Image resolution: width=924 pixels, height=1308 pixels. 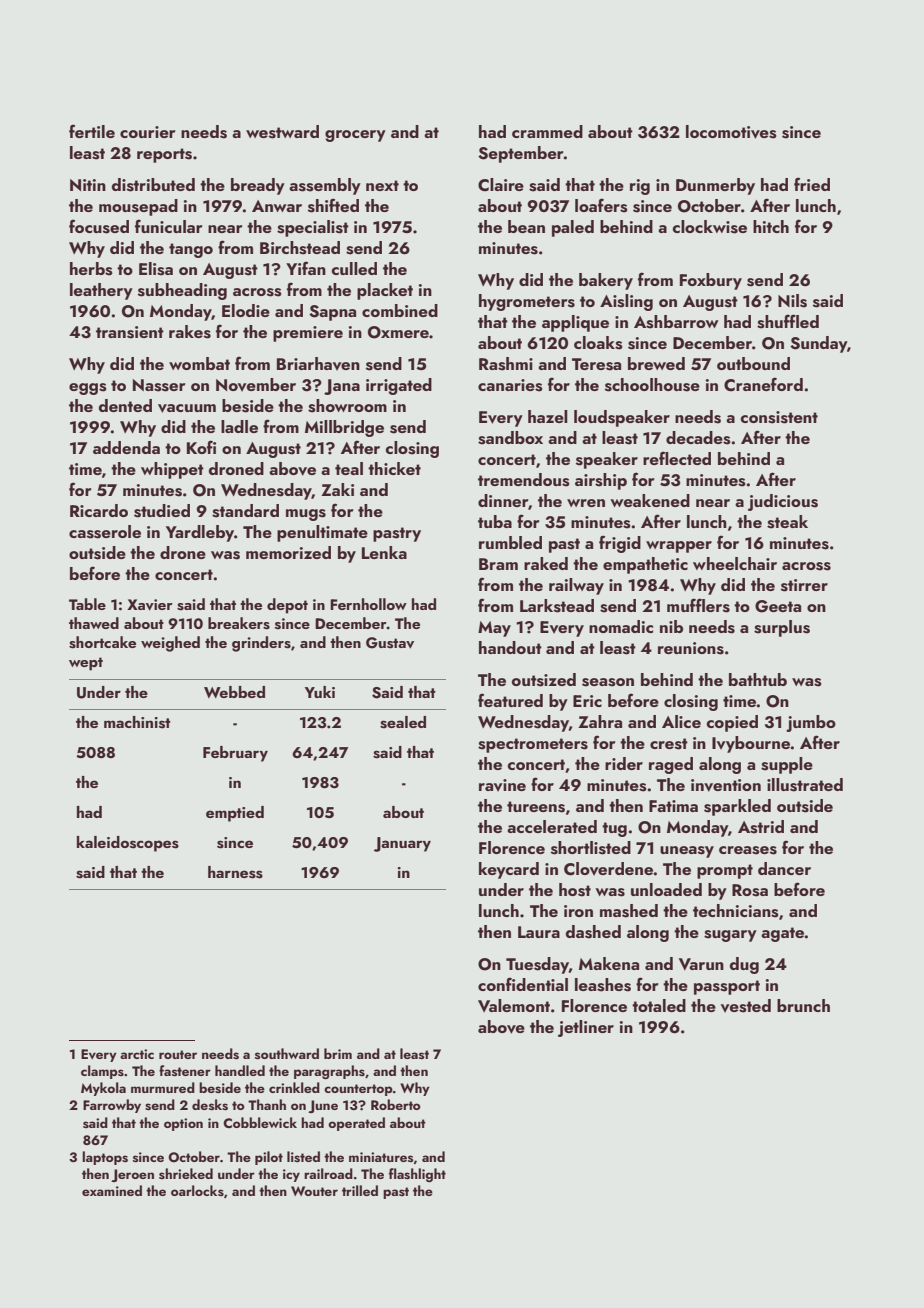 What do you see at coordinates (521, 154) in the document?
I see `September` at bounding box center [521, 154].
